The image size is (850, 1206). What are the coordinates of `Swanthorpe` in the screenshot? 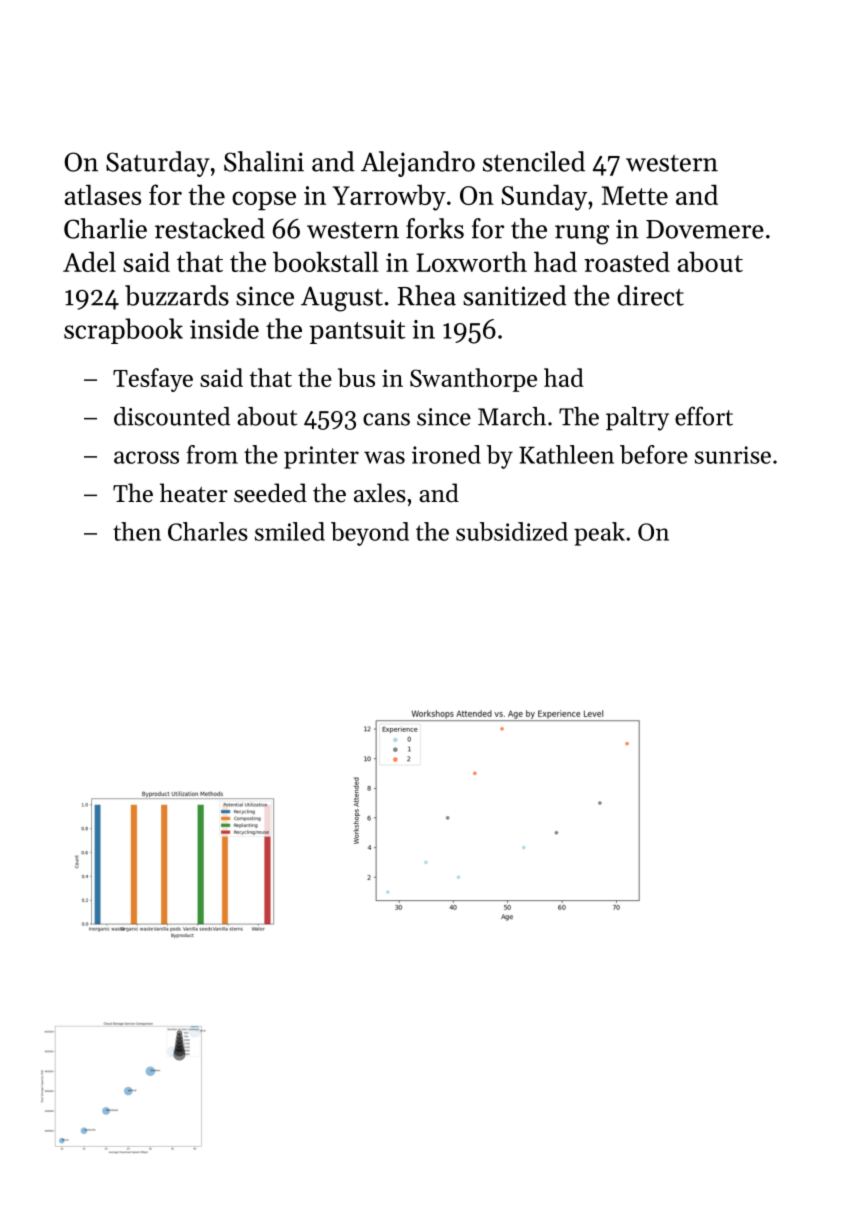 It's located at (473, 380).
